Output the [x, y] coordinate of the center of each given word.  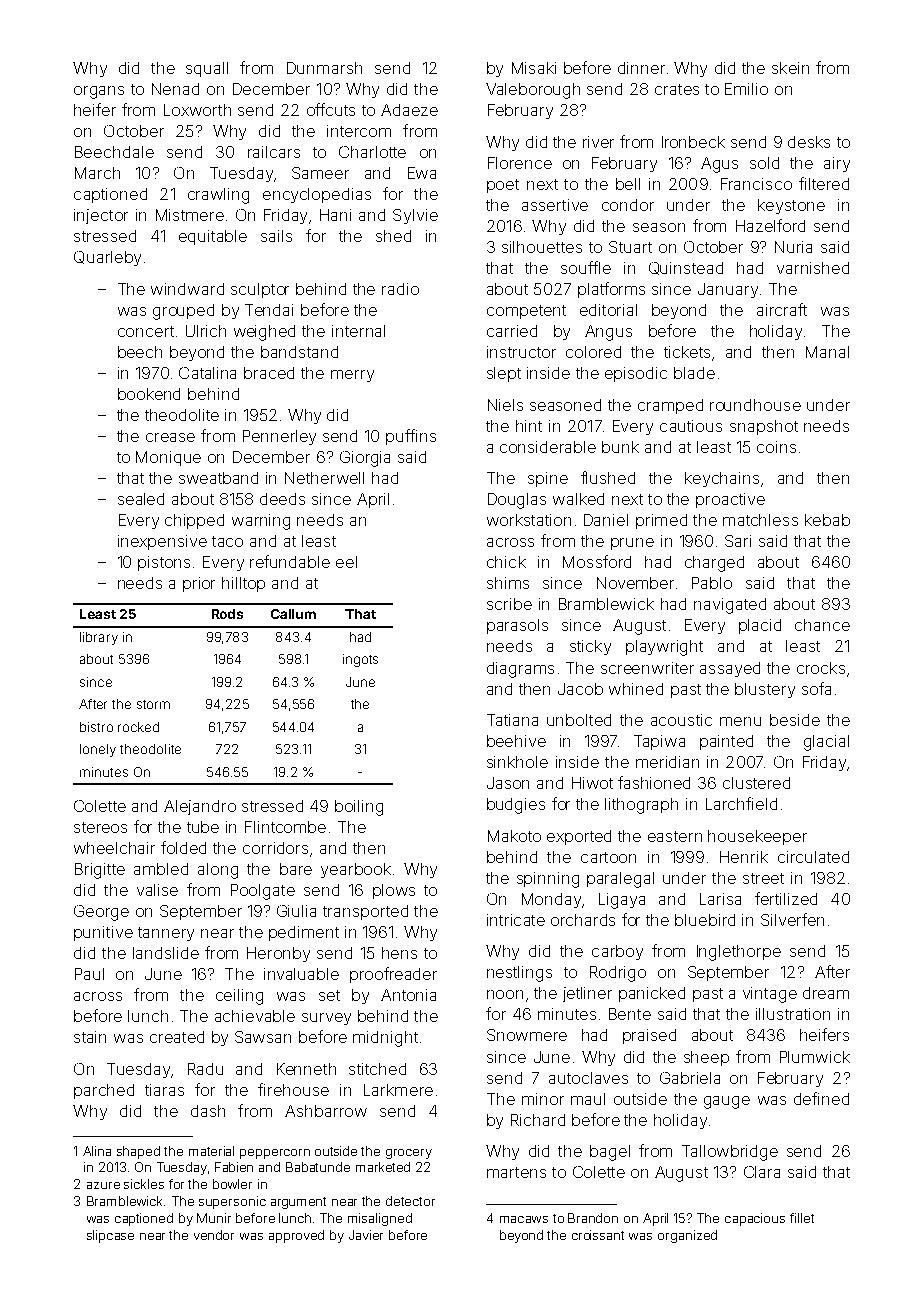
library [99, 638]
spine [548, 479]
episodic [636, 374]
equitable [213, 237]
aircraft [782, 309]
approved [296, 1236]
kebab [827, 520]
